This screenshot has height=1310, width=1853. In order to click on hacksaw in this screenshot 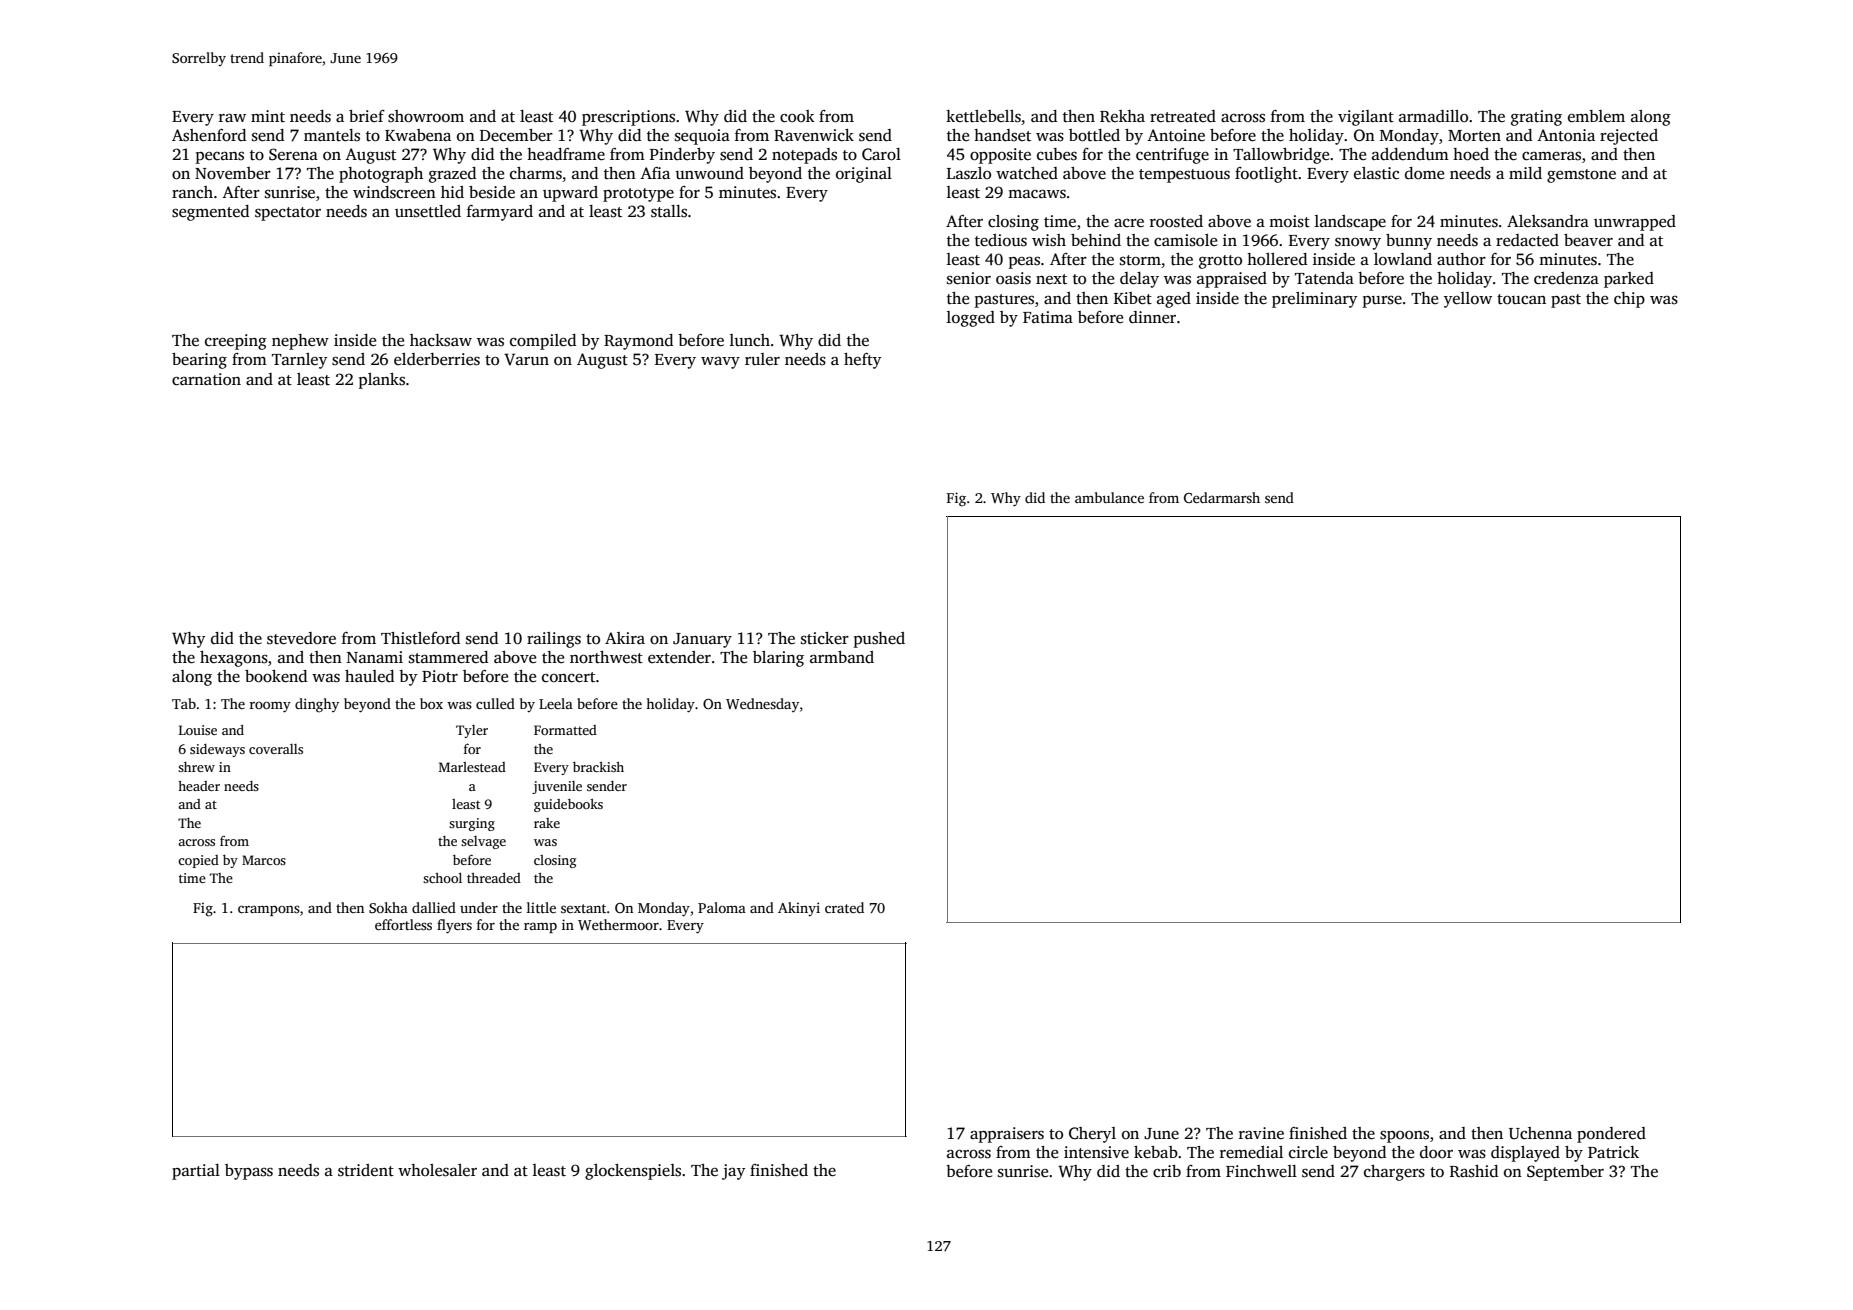, I will do `click(441, 340)`.
